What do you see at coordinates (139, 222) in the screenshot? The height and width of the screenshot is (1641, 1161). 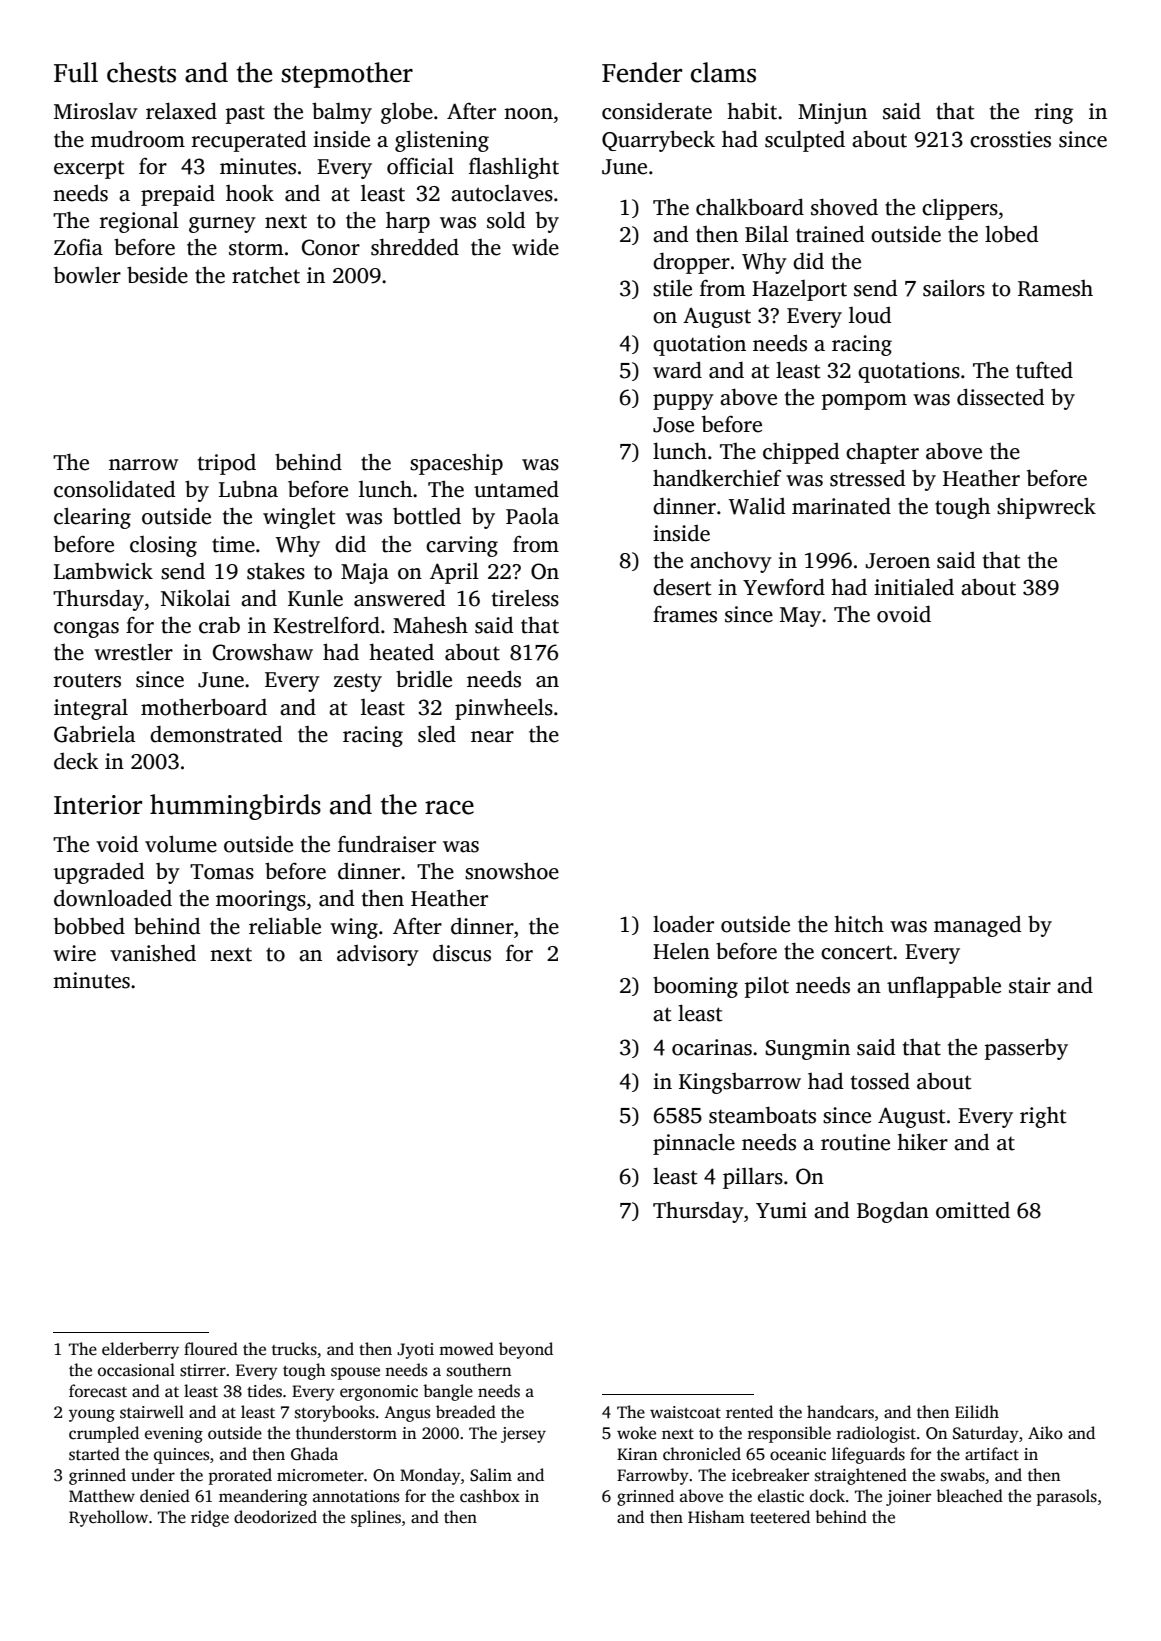 I see `regional` at bounding box center [139, 222].
